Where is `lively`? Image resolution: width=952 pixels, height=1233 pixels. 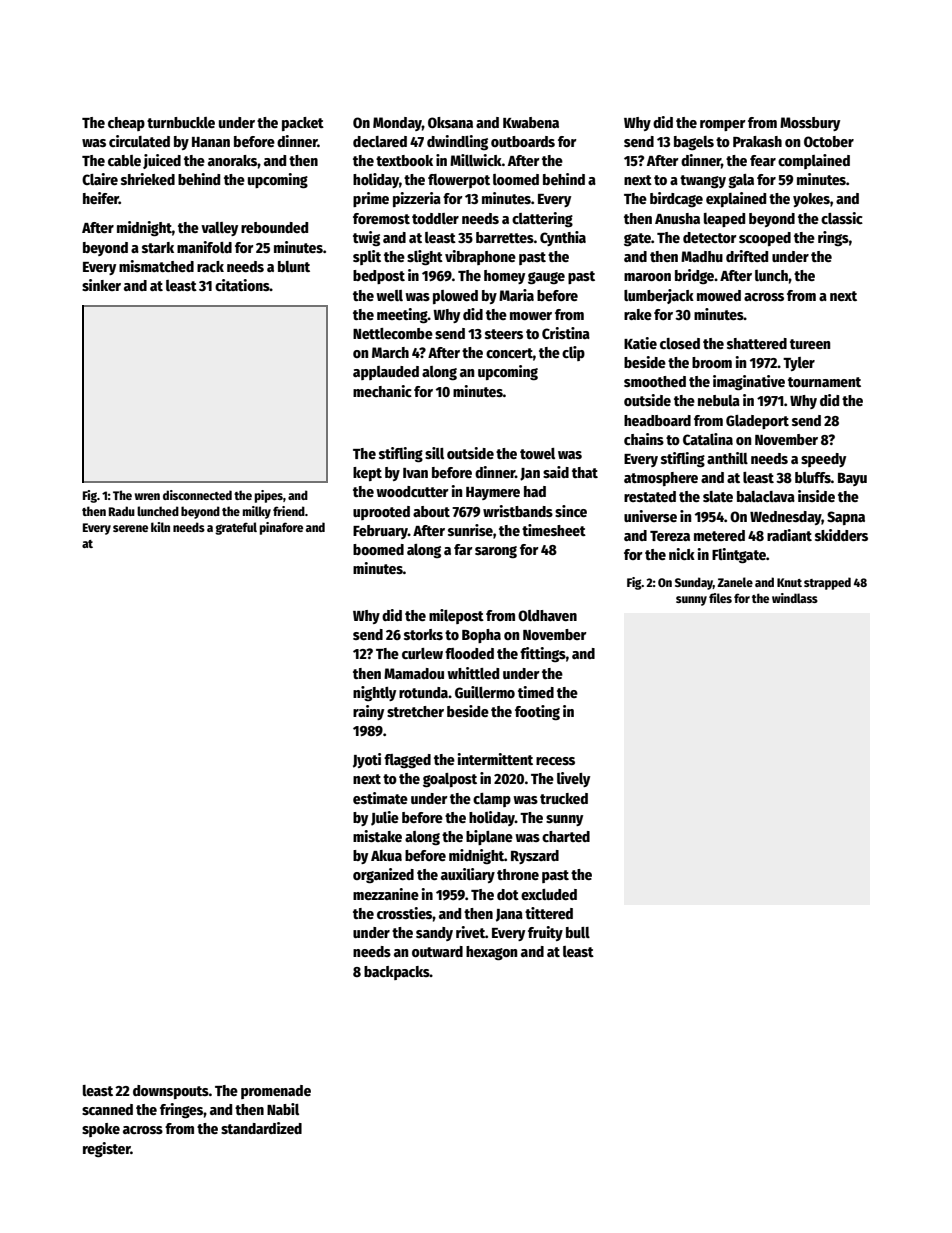 lively is located at coordinates (573, 779).
